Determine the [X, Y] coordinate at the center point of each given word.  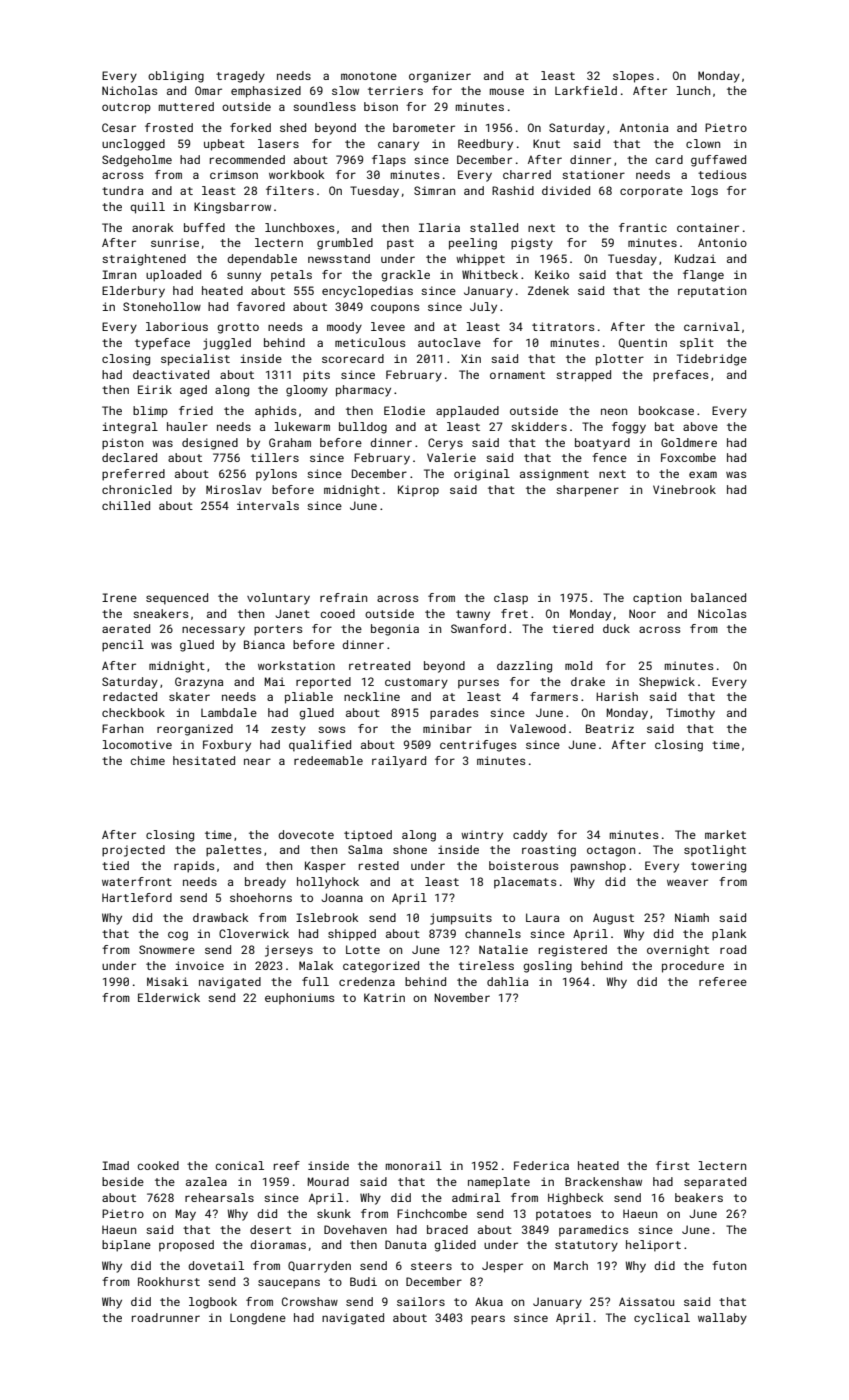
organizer [440, 77]
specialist [195, 360]
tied [115, 865]
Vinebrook [684, 489]
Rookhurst [169, 1281]
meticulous [370, 342]
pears [488, 1320]
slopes [633, 77]
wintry [482, 836]
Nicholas [130, 90]
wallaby [722, 1319]
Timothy [690, 714]
